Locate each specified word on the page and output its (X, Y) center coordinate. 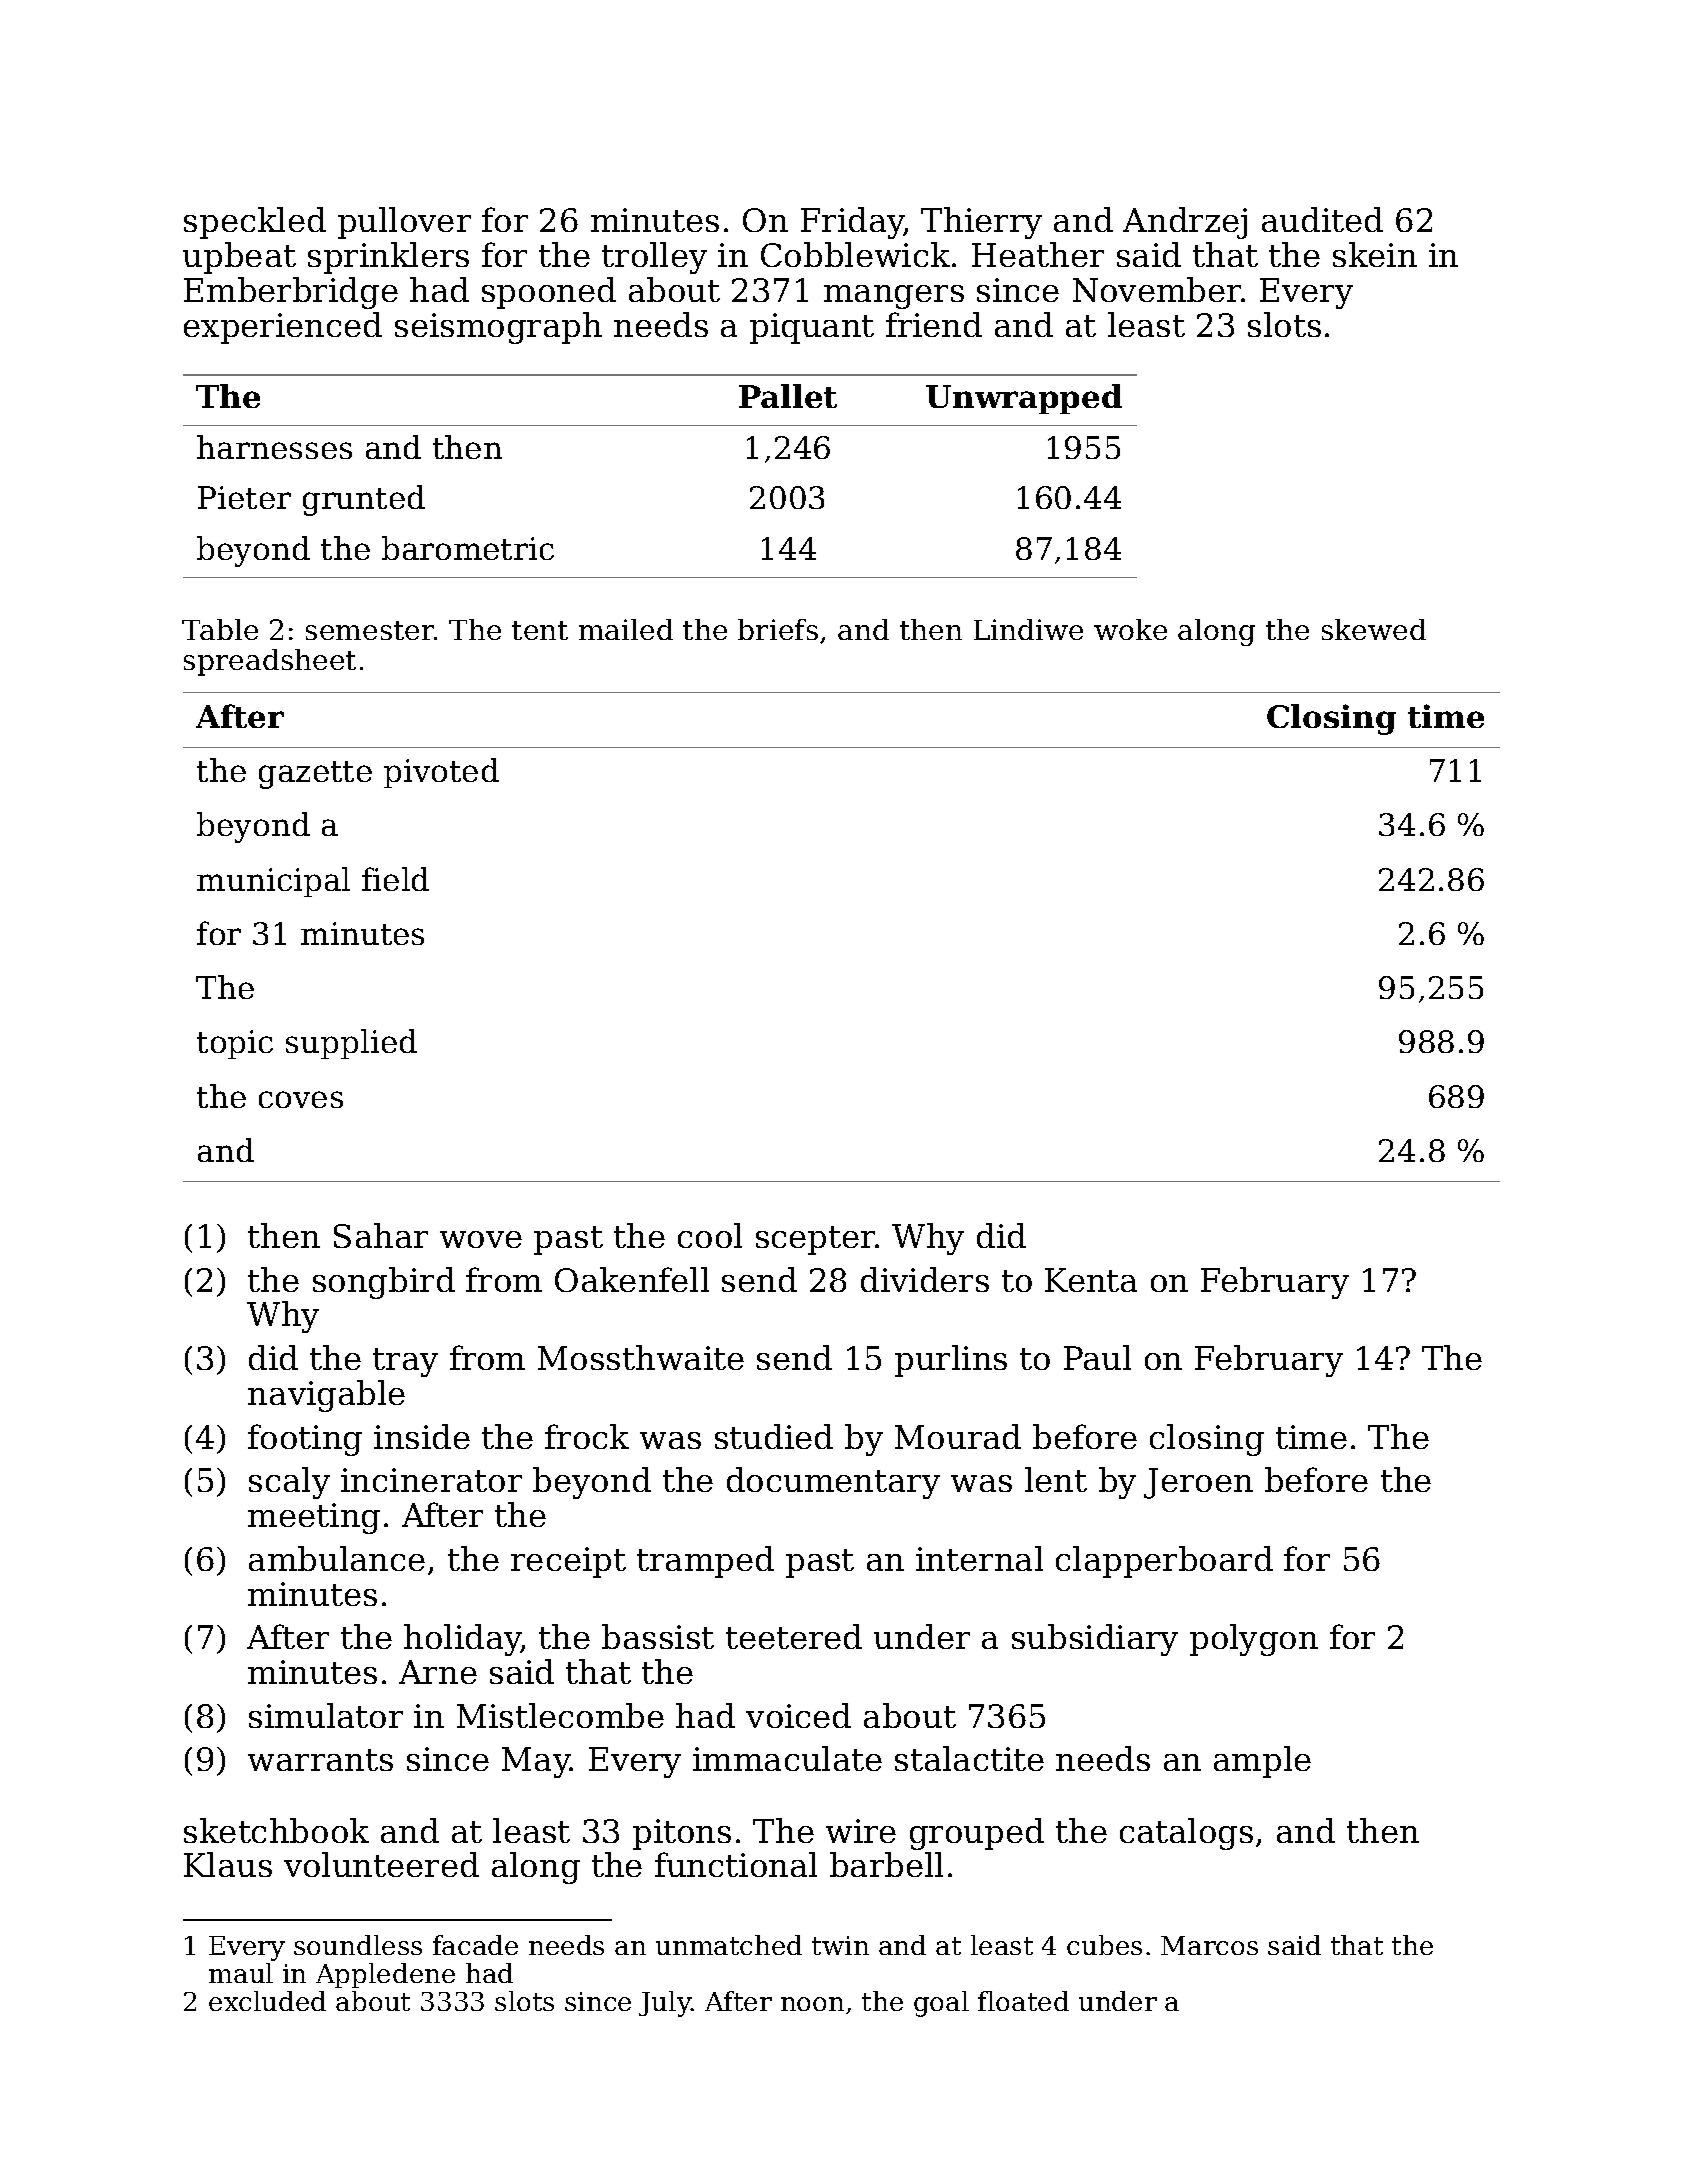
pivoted (441, 773)
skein (1375, 254)
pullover (404, 223)
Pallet (788, 396)
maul (241, 1973)
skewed (1374, 629)
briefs (778, 629)
